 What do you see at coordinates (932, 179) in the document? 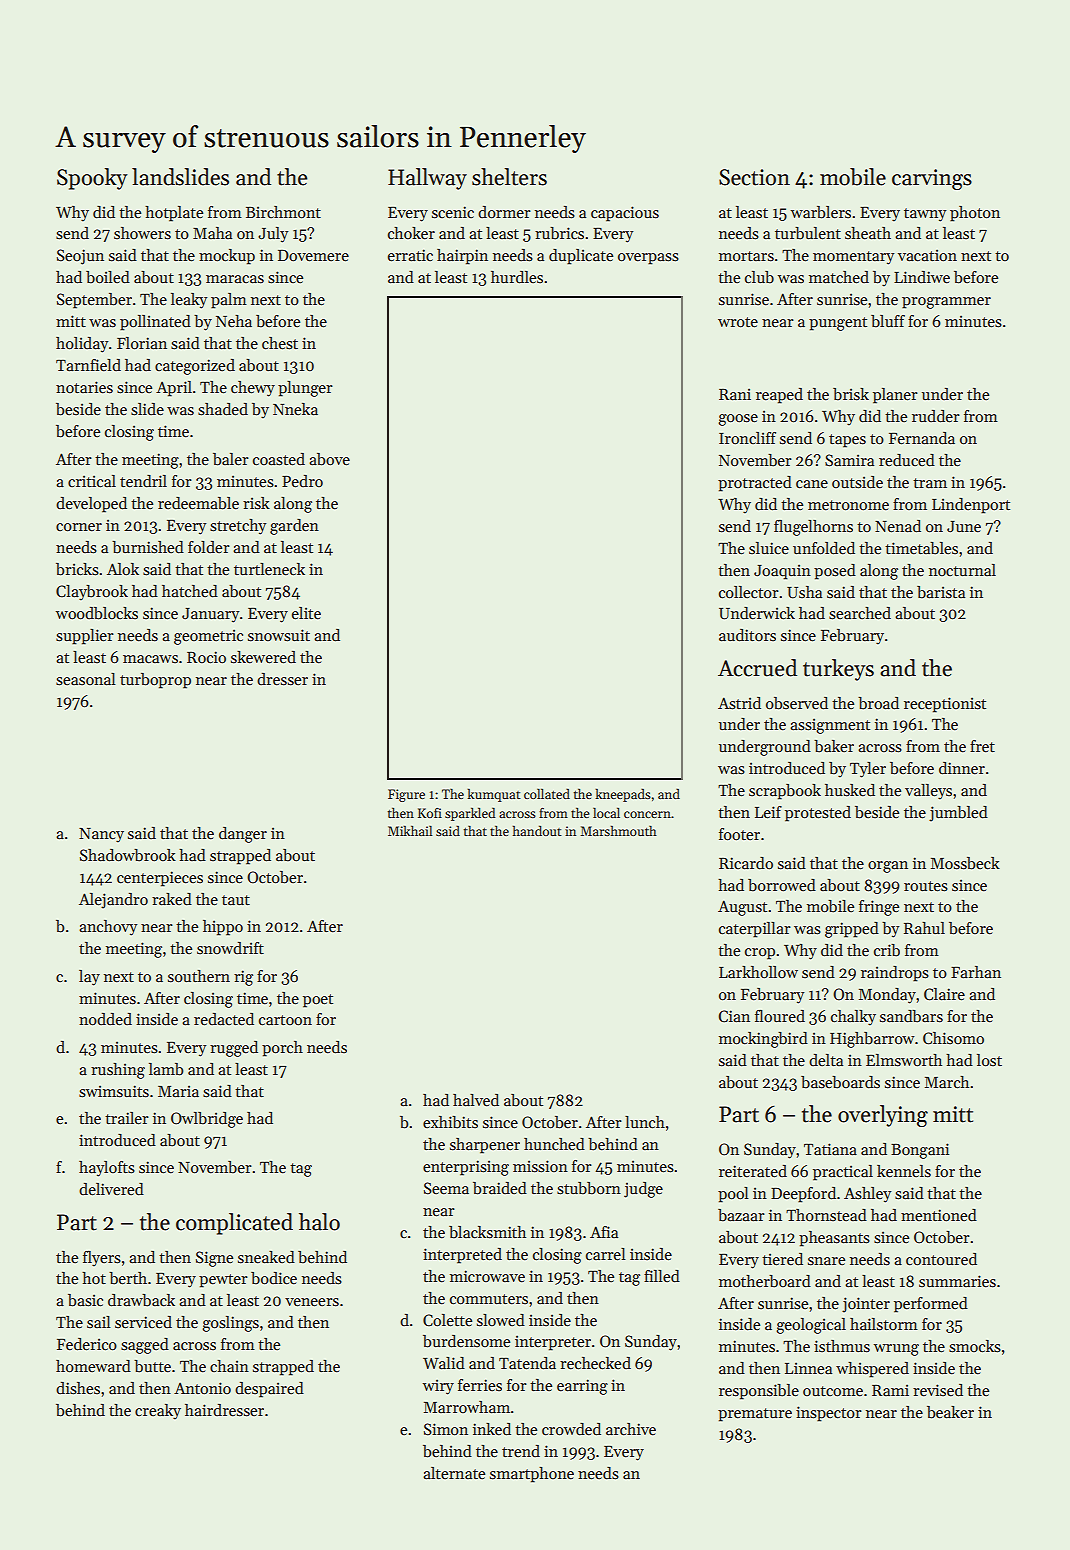
I see `carvings` at bounding box center [932, 179].
